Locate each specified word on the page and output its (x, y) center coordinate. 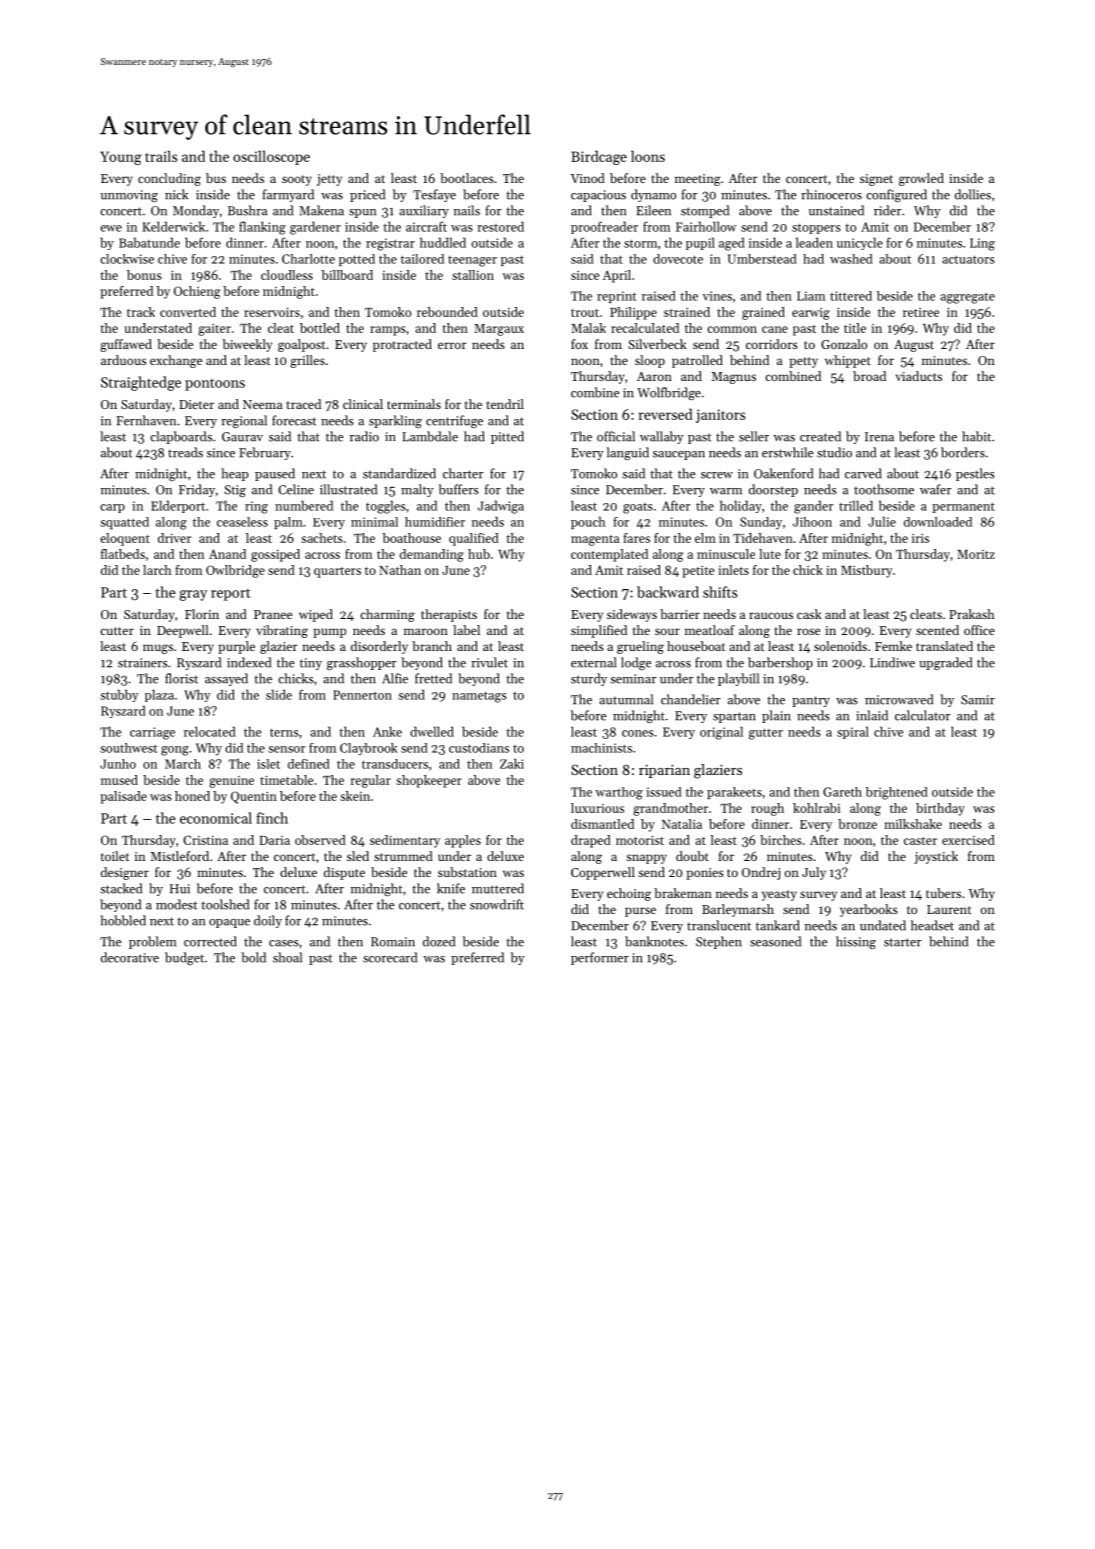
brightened (897, 793)
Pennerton (362, 695)
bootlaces (467, 178)
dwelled (432, 731)
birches (781, 840)
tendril (505, 404)
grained (763, 313)
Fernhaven (146, 420)
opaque (229, 923)
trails (161, 156)
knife (451, 888)
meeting (698, 180)
